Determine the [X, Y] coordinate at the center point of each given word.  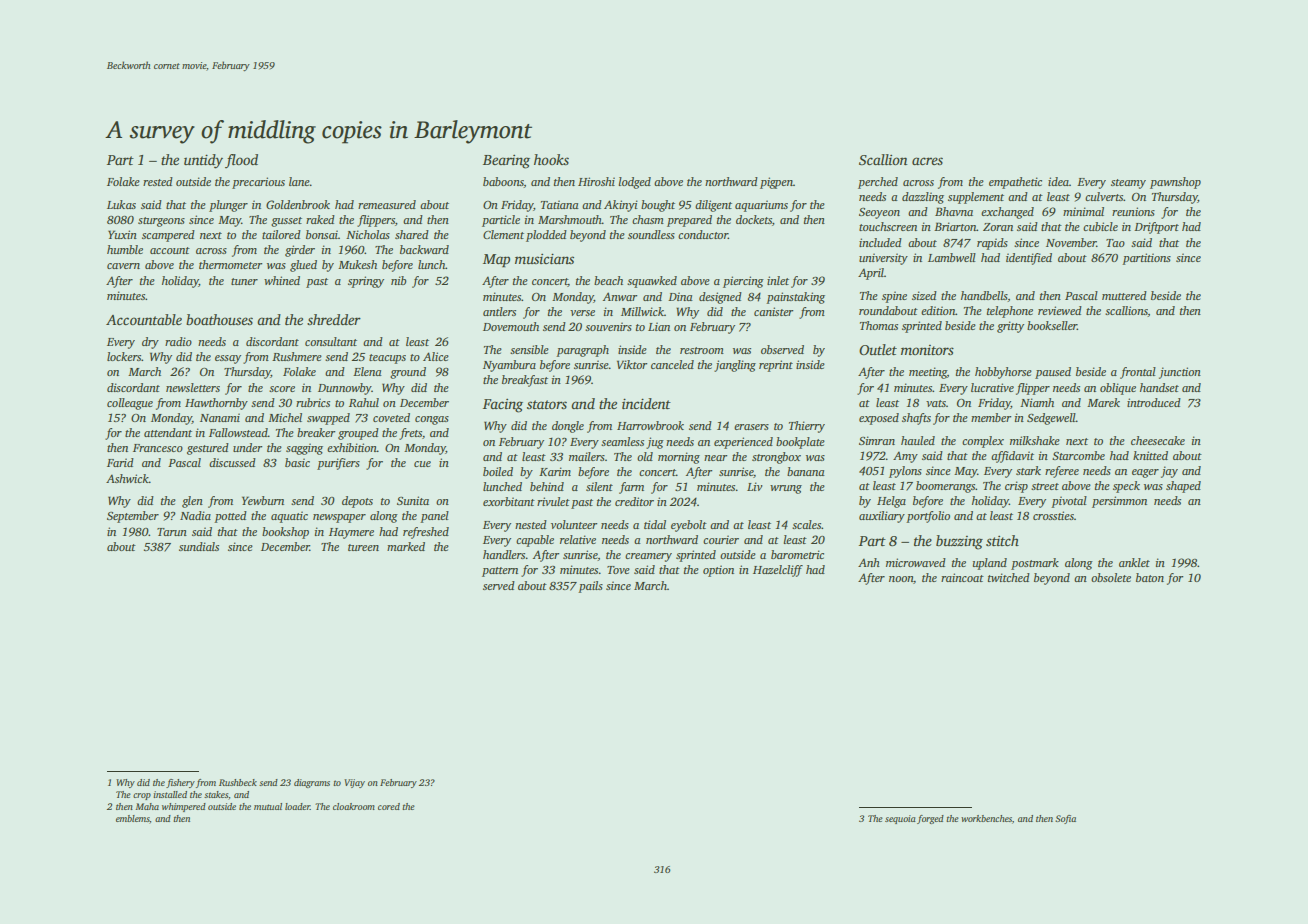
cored [389, 806]
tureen [363, 547]
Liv [755, 486]
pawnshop [1175, 183]
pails [590, 587]
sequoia [900, 819]
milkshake [1035, 440]
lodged [635, 183]
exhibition [352, 447]
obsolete [1111, 577]
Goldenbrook [298, 204]
